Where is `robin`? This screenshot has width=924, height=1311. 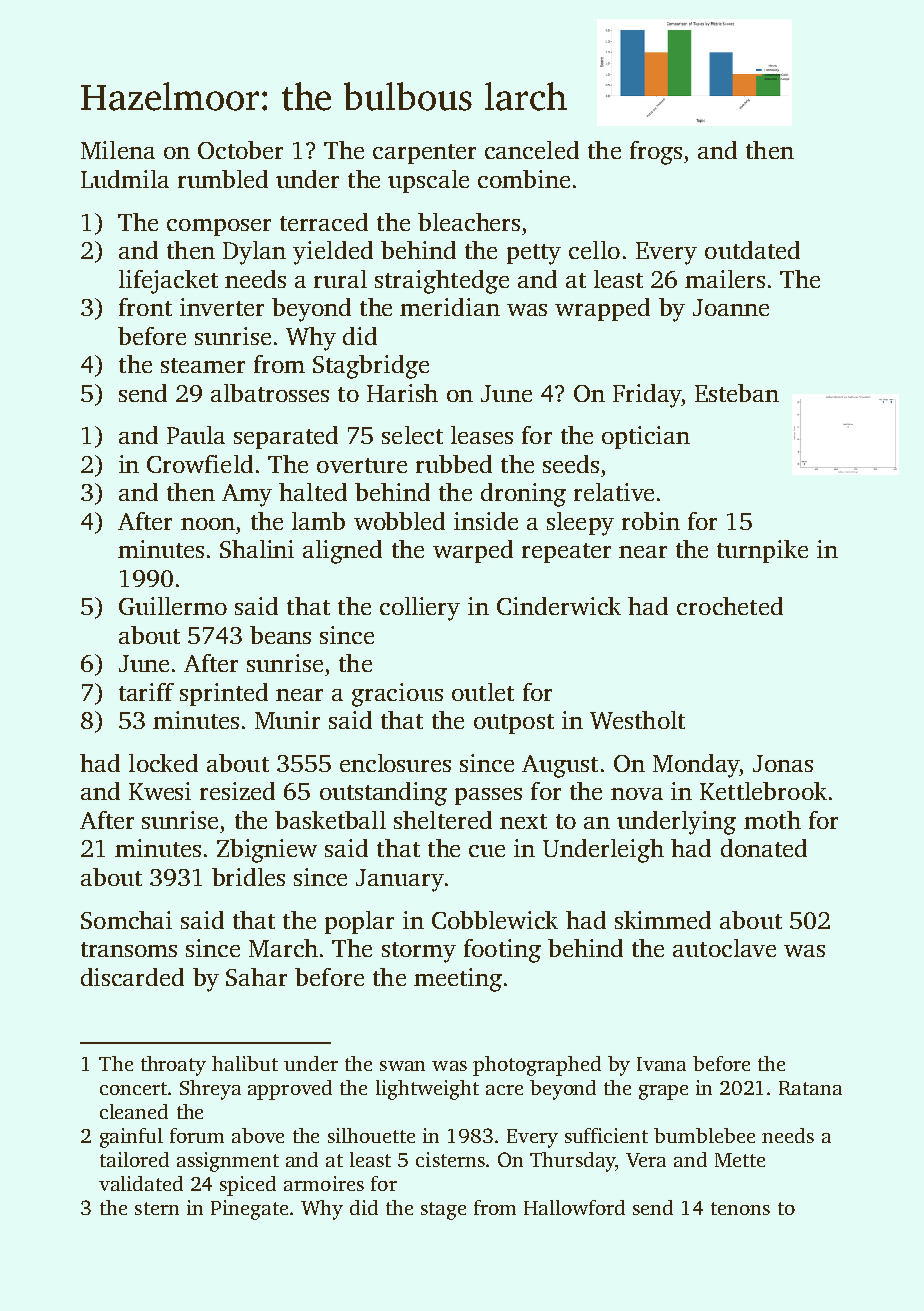
robin is located at coordinates (651, 521).
